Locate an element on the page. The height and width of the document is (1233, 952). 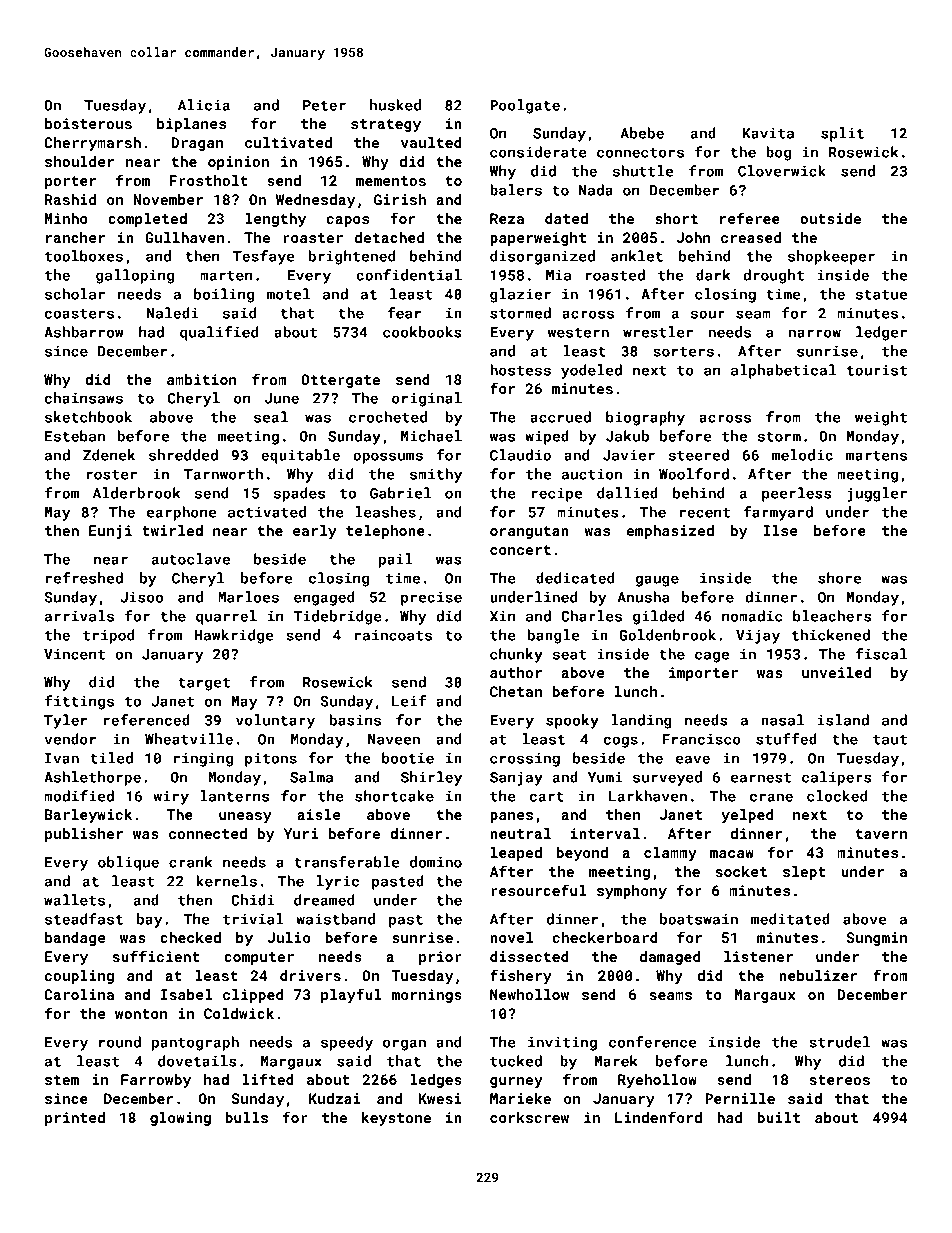
fiscal is located at coordinates (881, 654).
